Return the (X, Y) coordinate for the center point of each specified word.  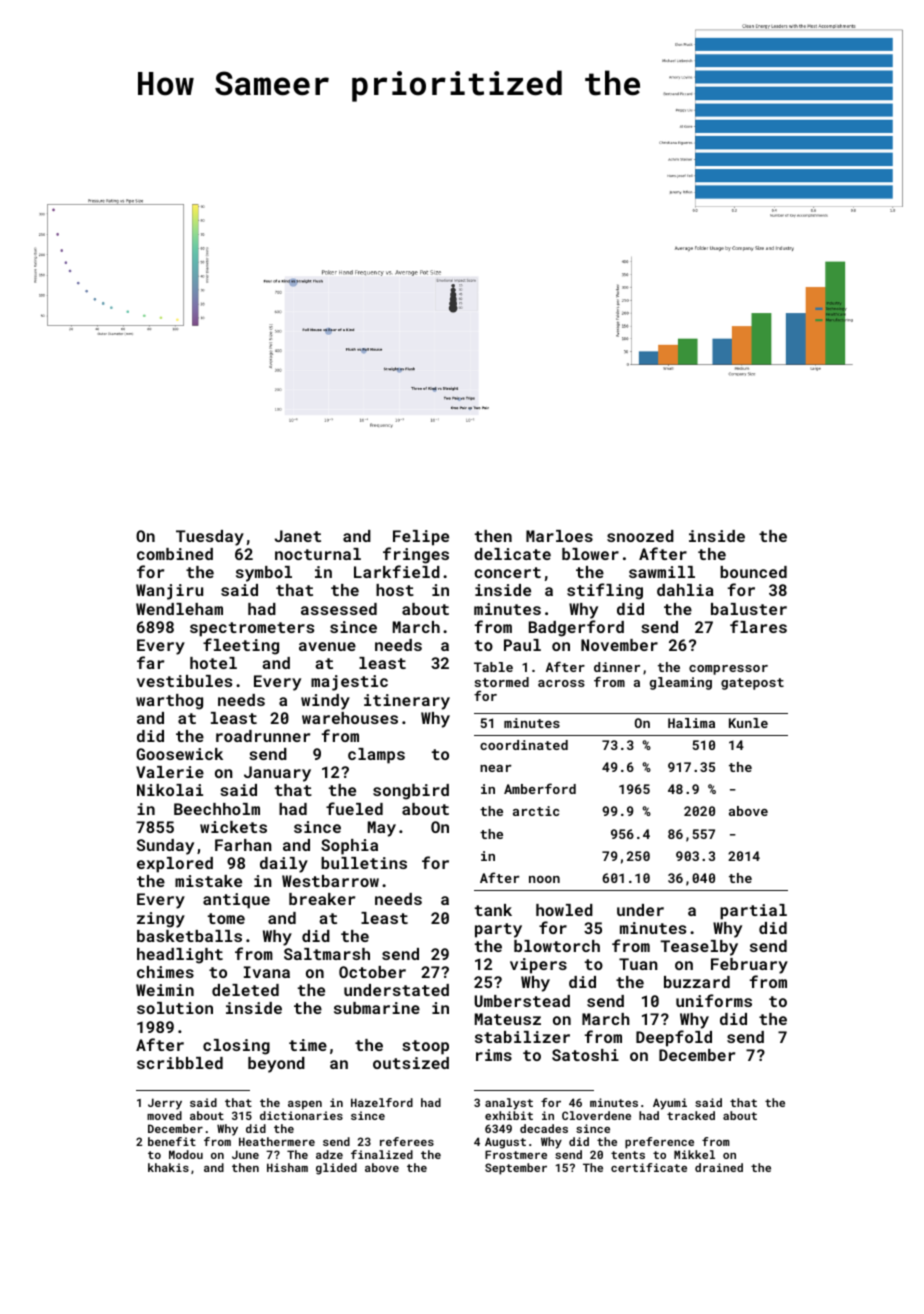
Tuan (638, 964)
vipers (538, 966)
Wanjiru (169, 592)
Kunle (748, 723)
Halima (691, 723)
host (395, 590)
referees (407, 1141)
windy (325, 702)
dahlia (685, 590)
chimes (165, 972)
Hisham (287, 1167)
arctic (536, 811)
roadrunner (263, 736)
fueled (354, 808)
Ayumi (670, 1104)
